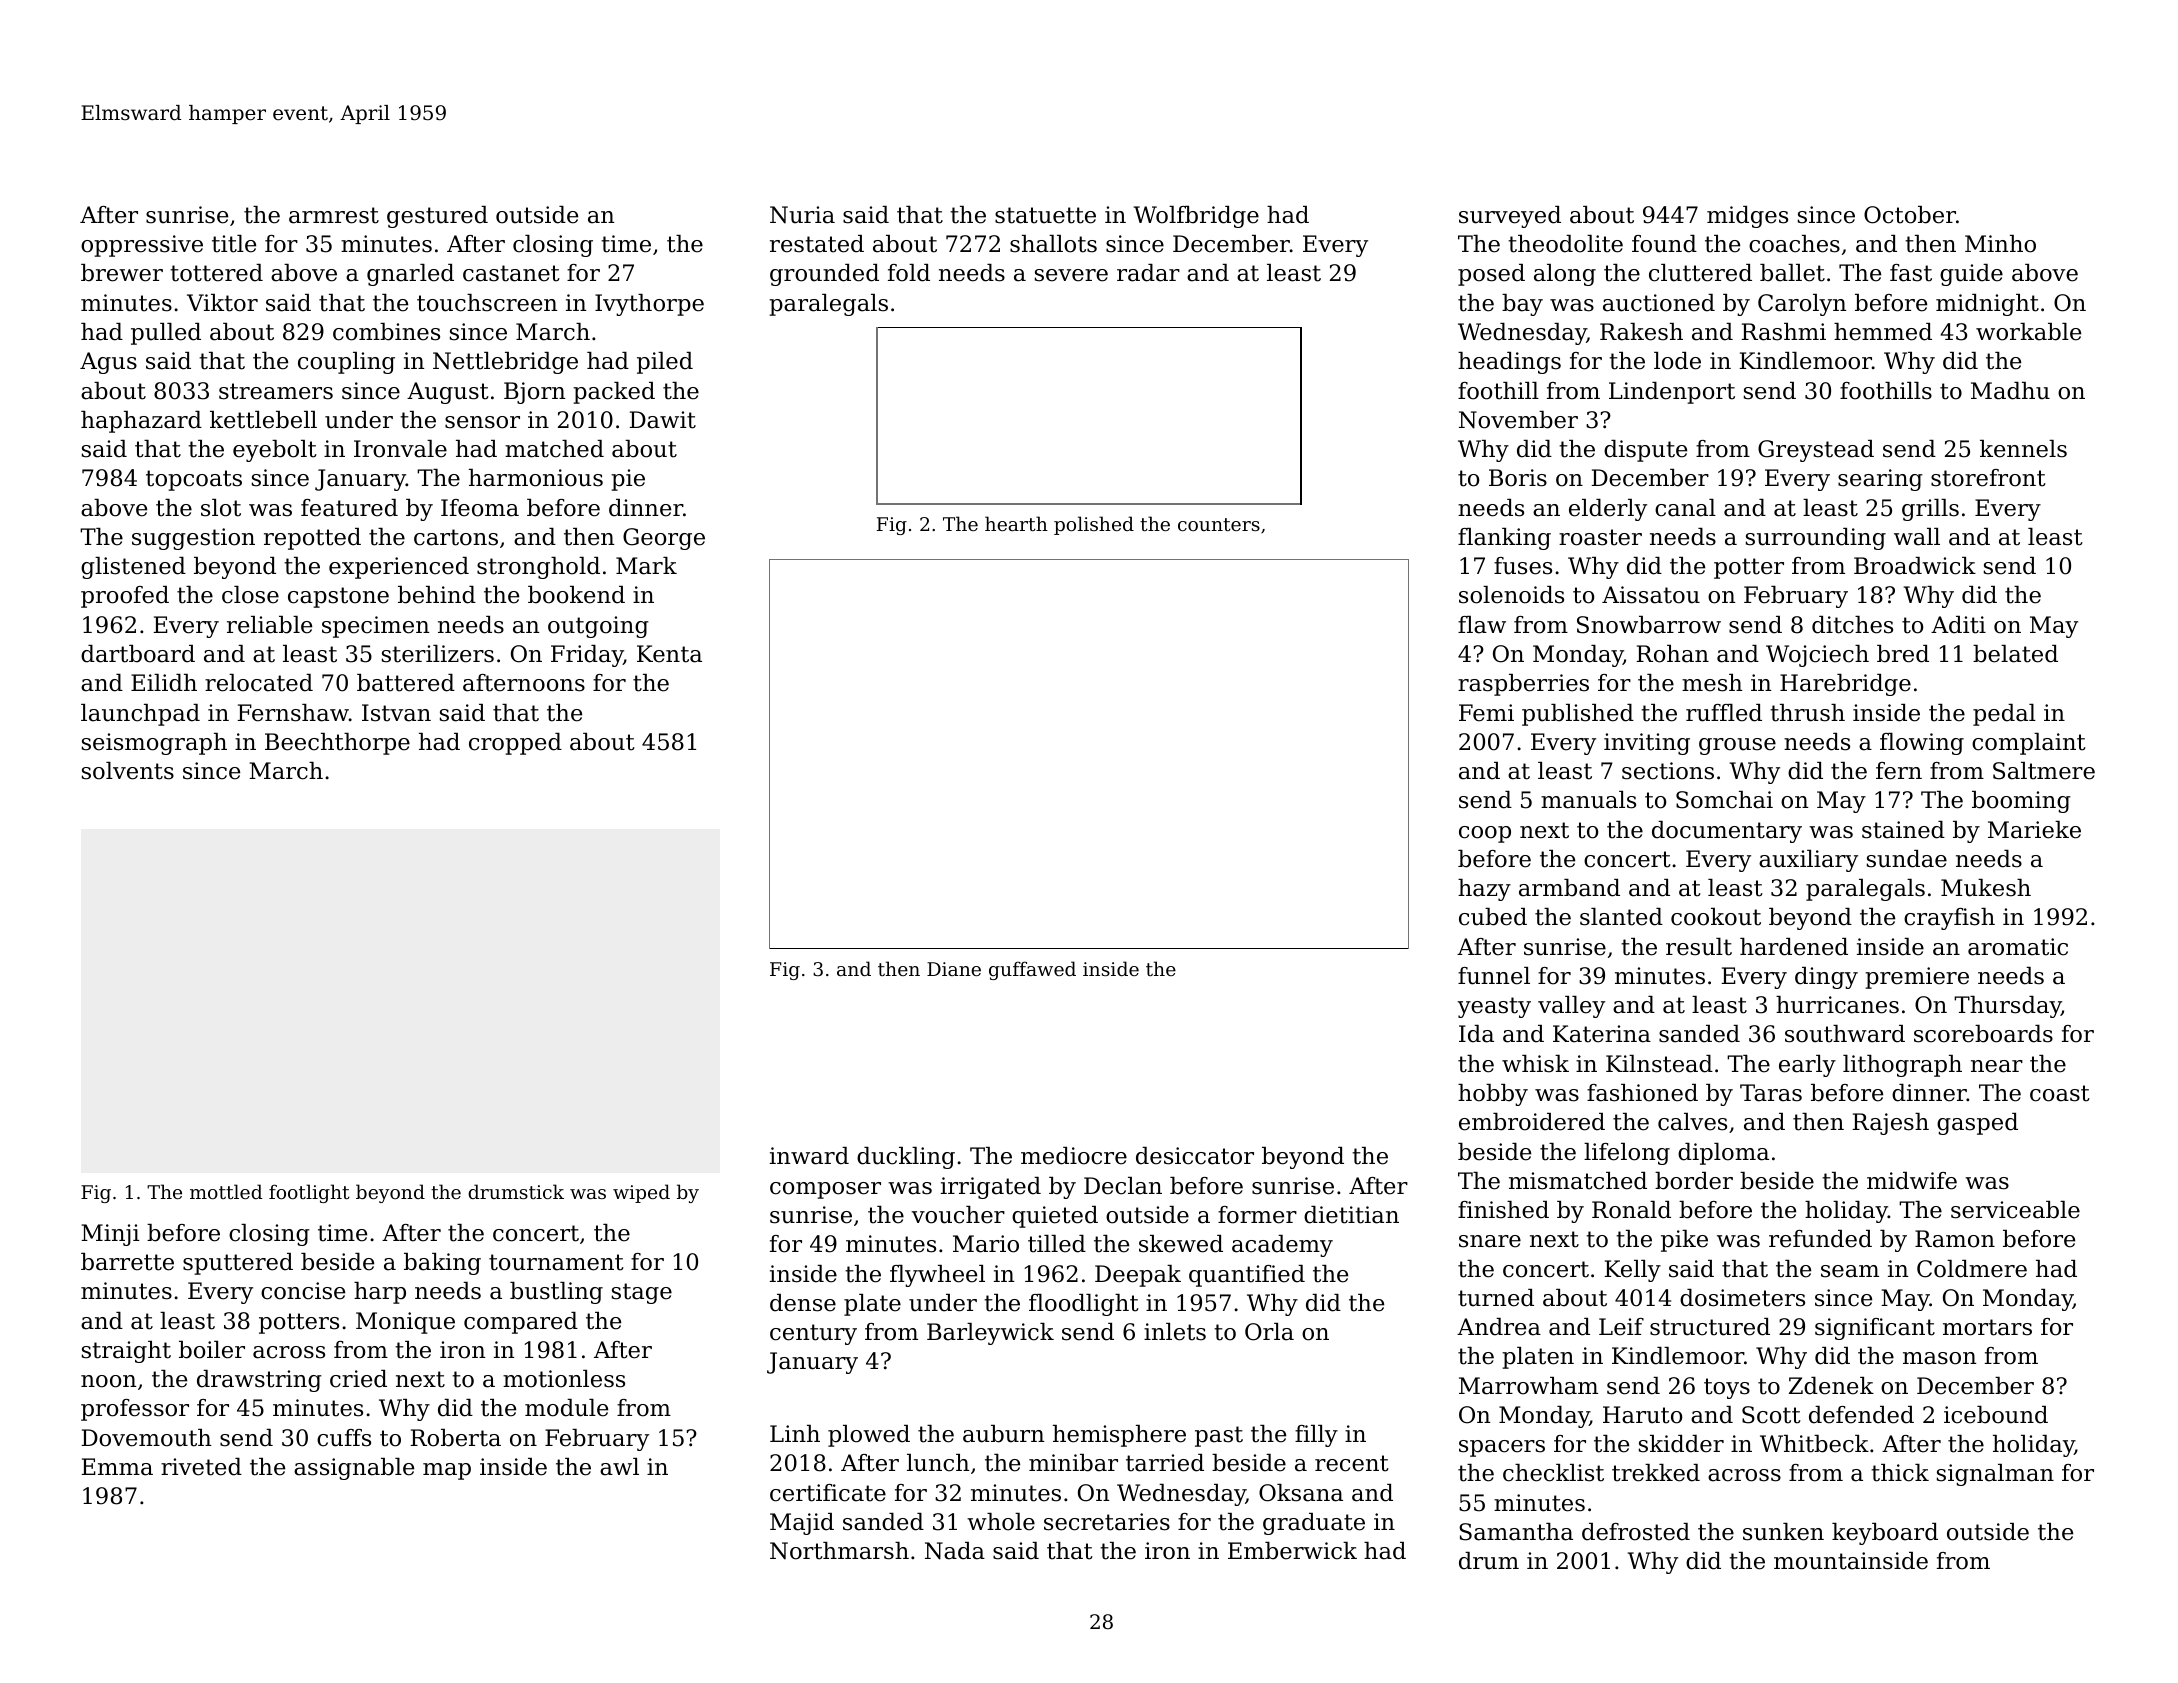 This screenshot has width=2178, height=1683. Describe the element at coordinates (1094, 525) in the screenshot. I see `polished` at that location.
